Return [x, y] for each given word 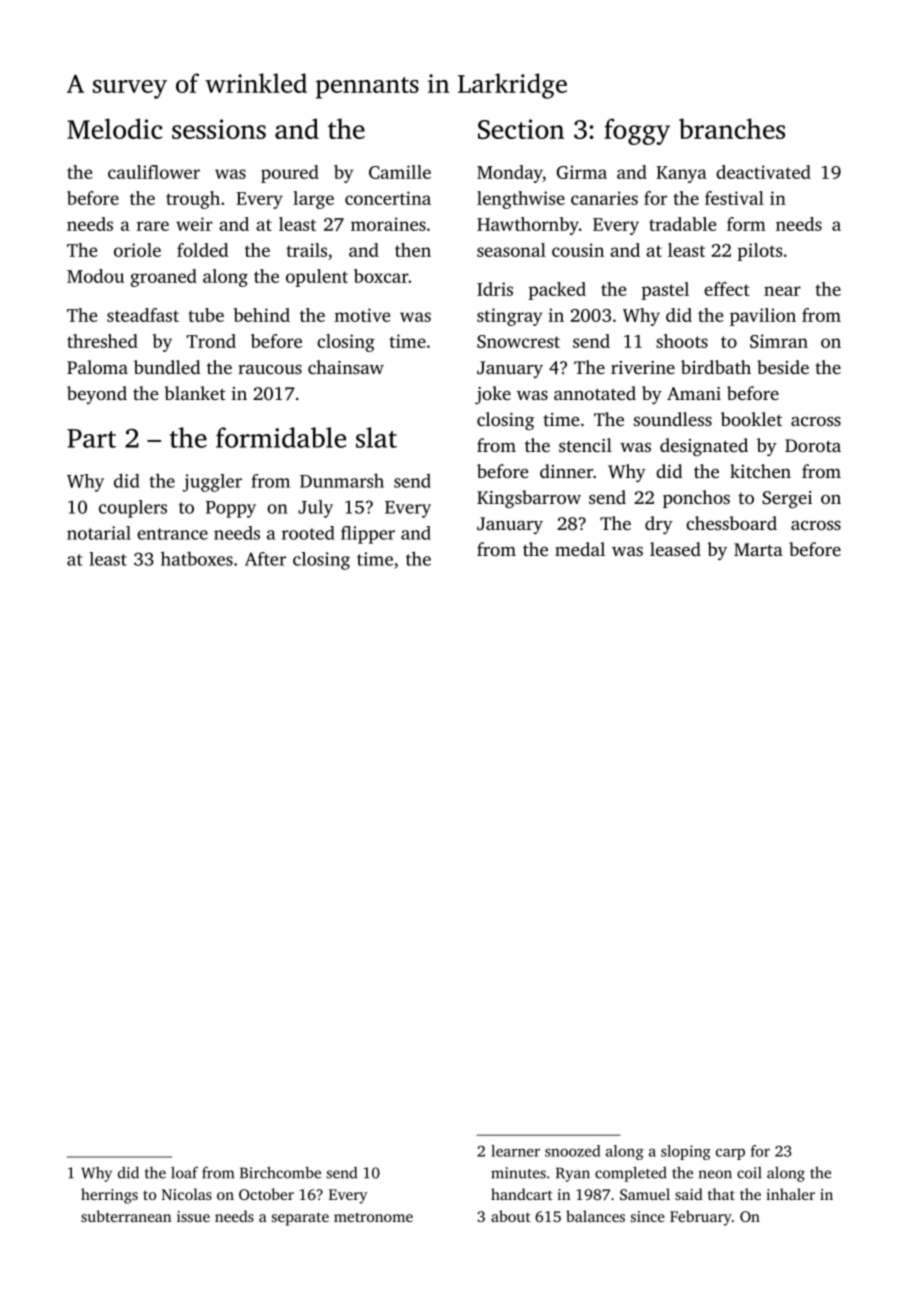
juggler [212, 483]
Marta [758, 549]
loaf [184, 1172]
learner [515, 1151]
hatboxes [197, 558]
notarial [99, 533]
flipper [368, 535]
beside [783, 367]
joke [493, 395]
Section [521, 129]
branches [732, 128]
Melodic [114, 128]
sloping [686, 1152]
